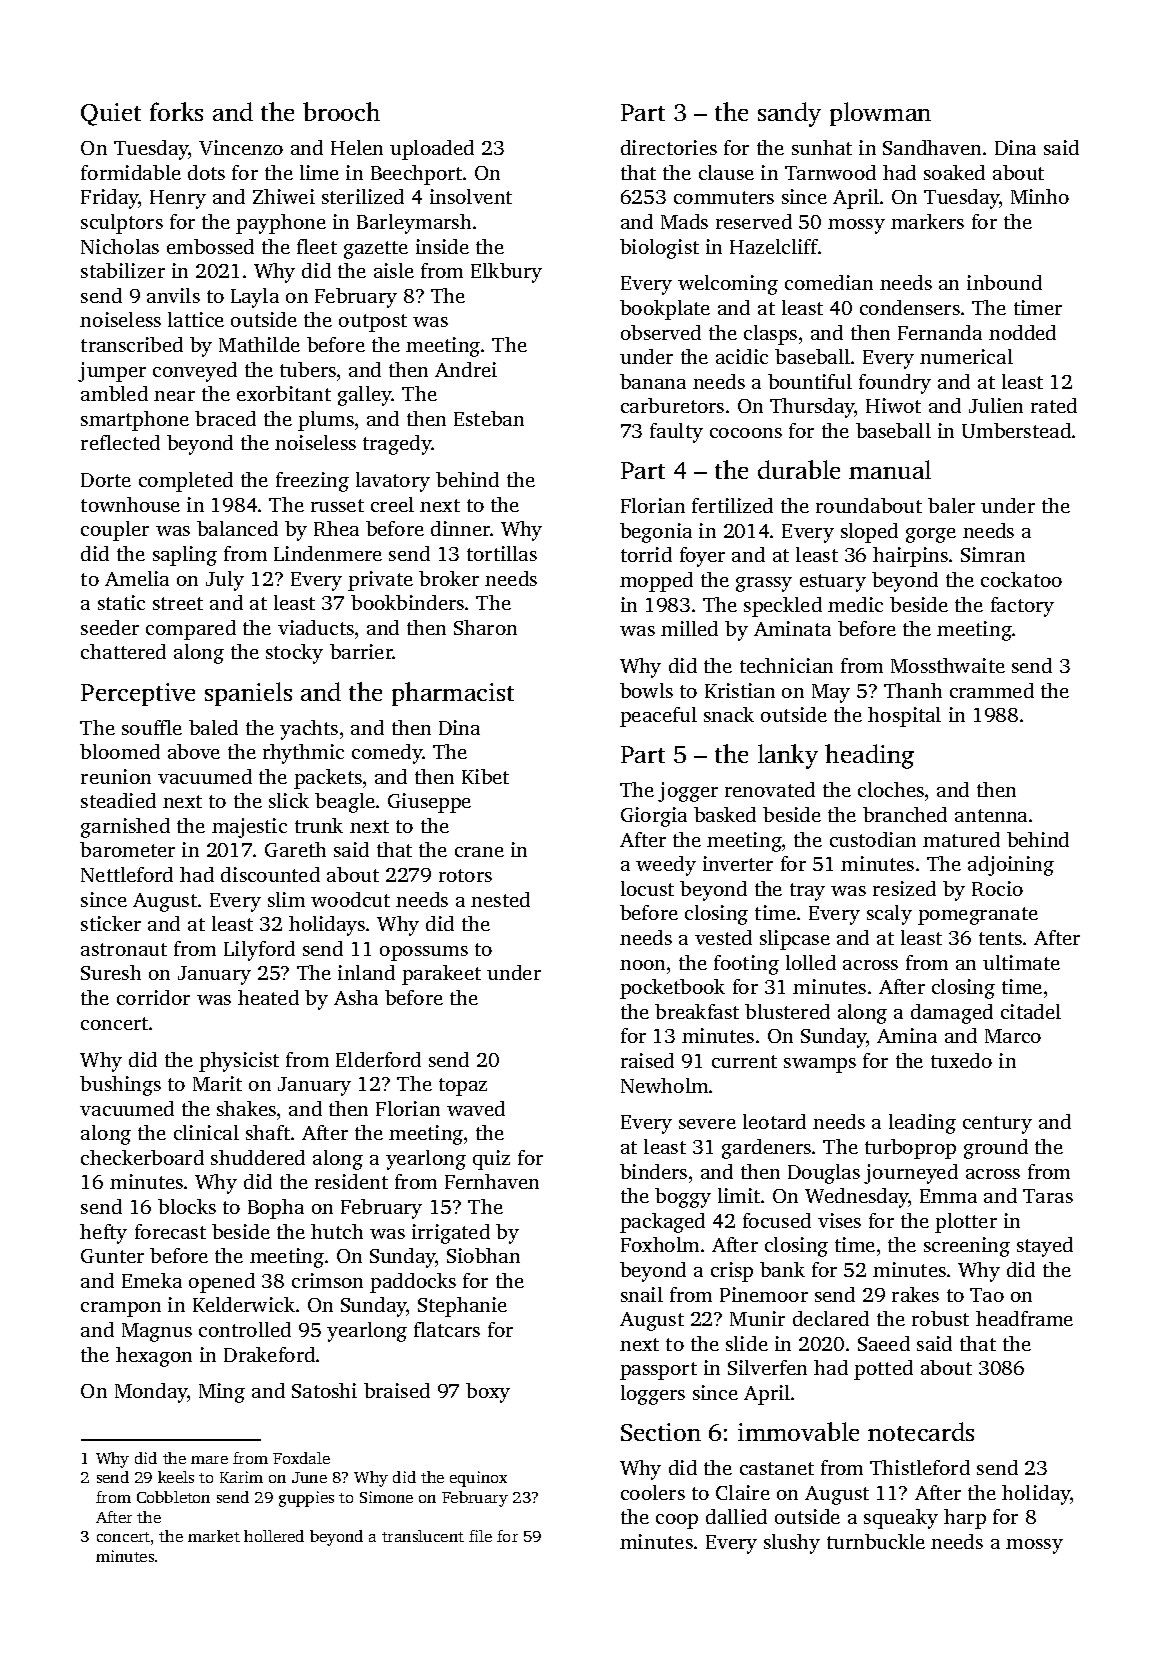 The width and height of the screenshot is (1165, 1654). Describe the element at coordinates (432, 150) in the screenshot. I see `uploaded` at that location.
